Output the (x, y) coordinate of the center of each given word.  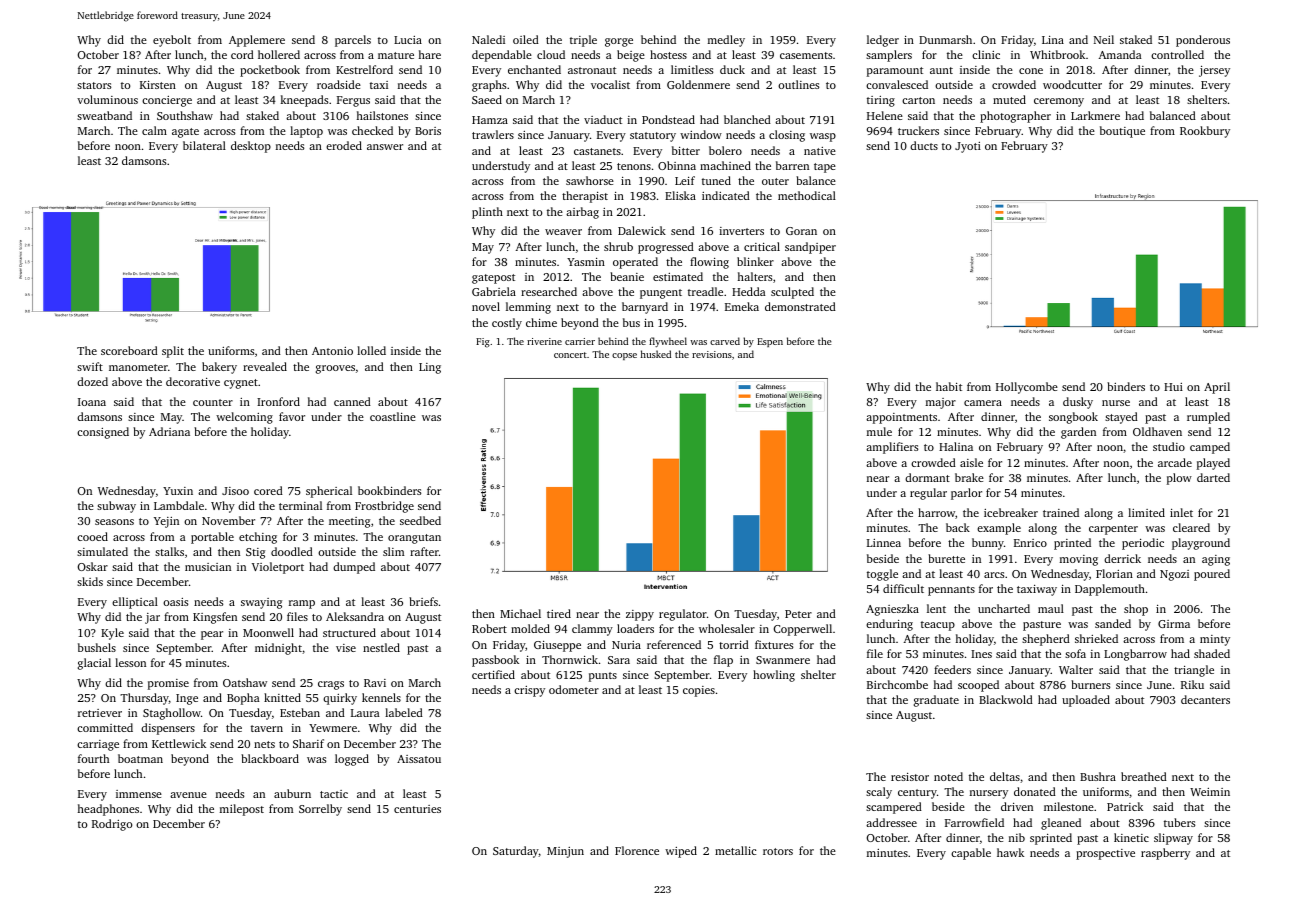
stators (94, 85)
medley (726, 41)
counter (213, 402)
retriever (100, 713)
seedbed (420, 520)
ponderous (1203, 41)
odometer (574, 689)
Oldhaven (1157, 431)
